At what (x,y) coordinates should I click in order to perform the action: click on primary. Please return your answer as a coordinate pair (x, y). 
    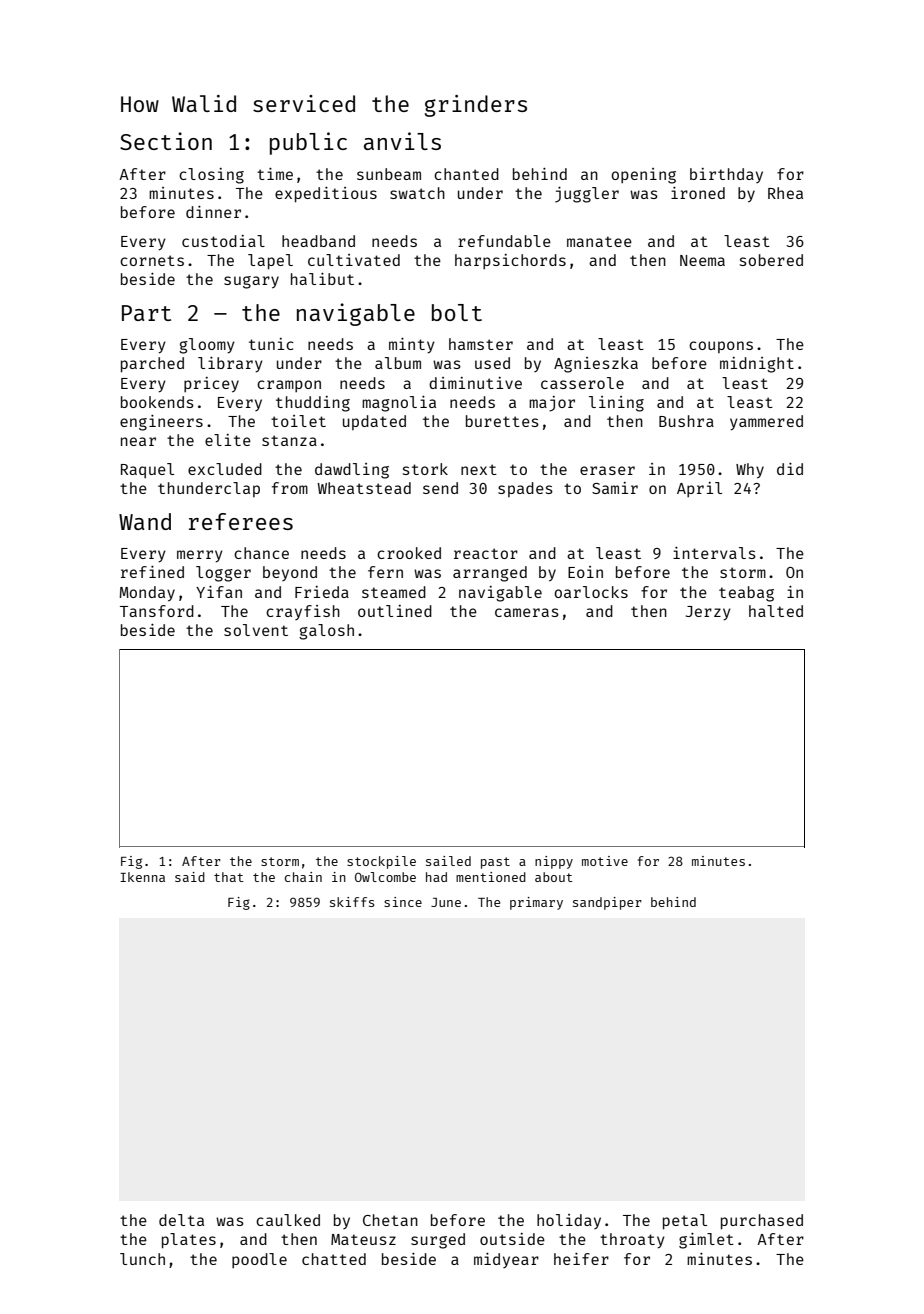
    Looking at the image, I should click on (536, 903).
